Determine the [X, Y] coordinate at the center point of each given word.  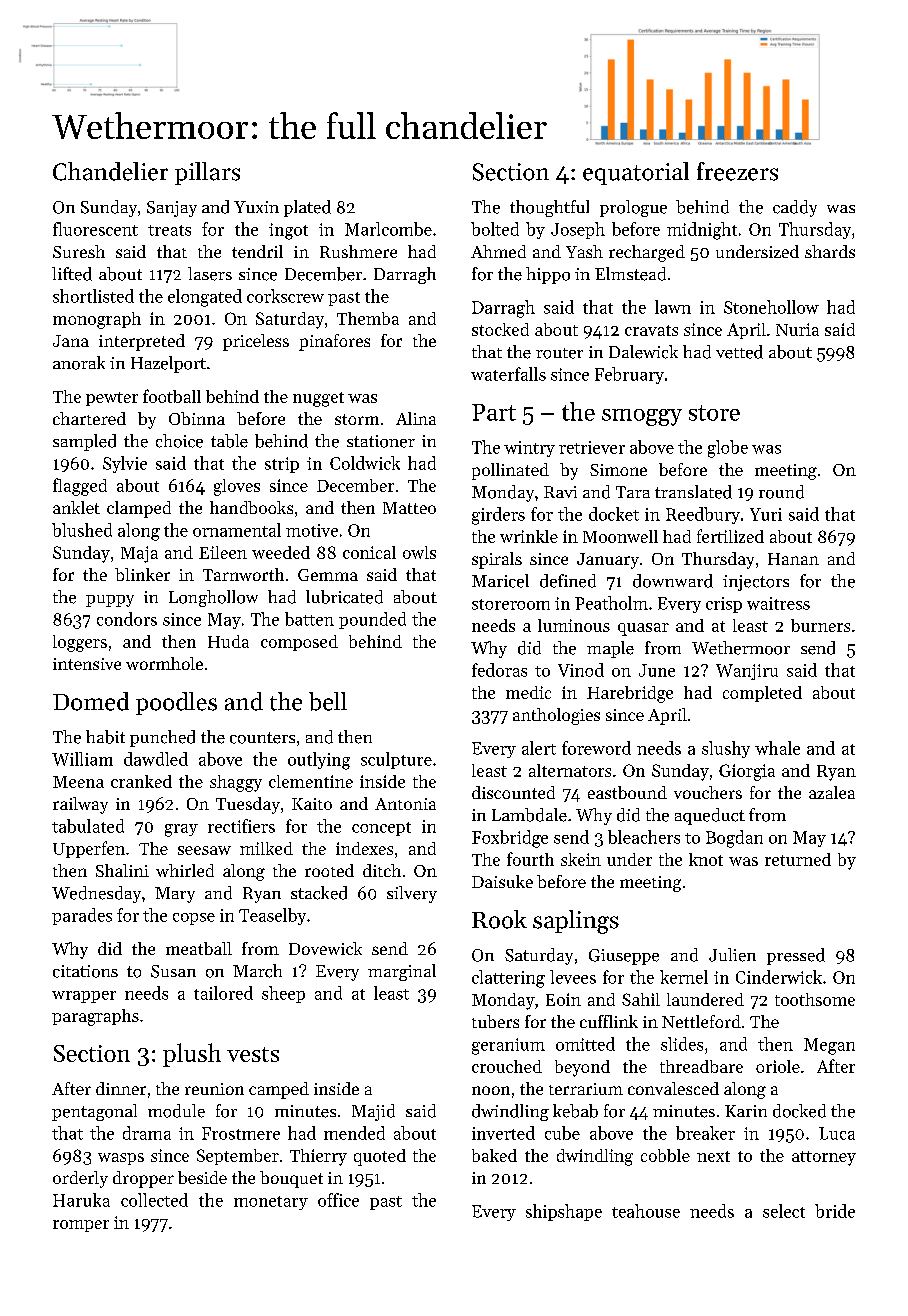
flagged [80, 487]
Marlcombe [388, 229]
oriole [778, 1066]
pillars [207, 173]
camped [279, 1090]
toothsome [815, 999]
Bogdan [734, 839]
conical [369, 552]
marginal [402, 972]
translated [693, 492]
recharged [647, 253]
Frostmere [241, 1133]
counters [262, 738]
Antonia [405, 804]
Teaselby [272, 916]
